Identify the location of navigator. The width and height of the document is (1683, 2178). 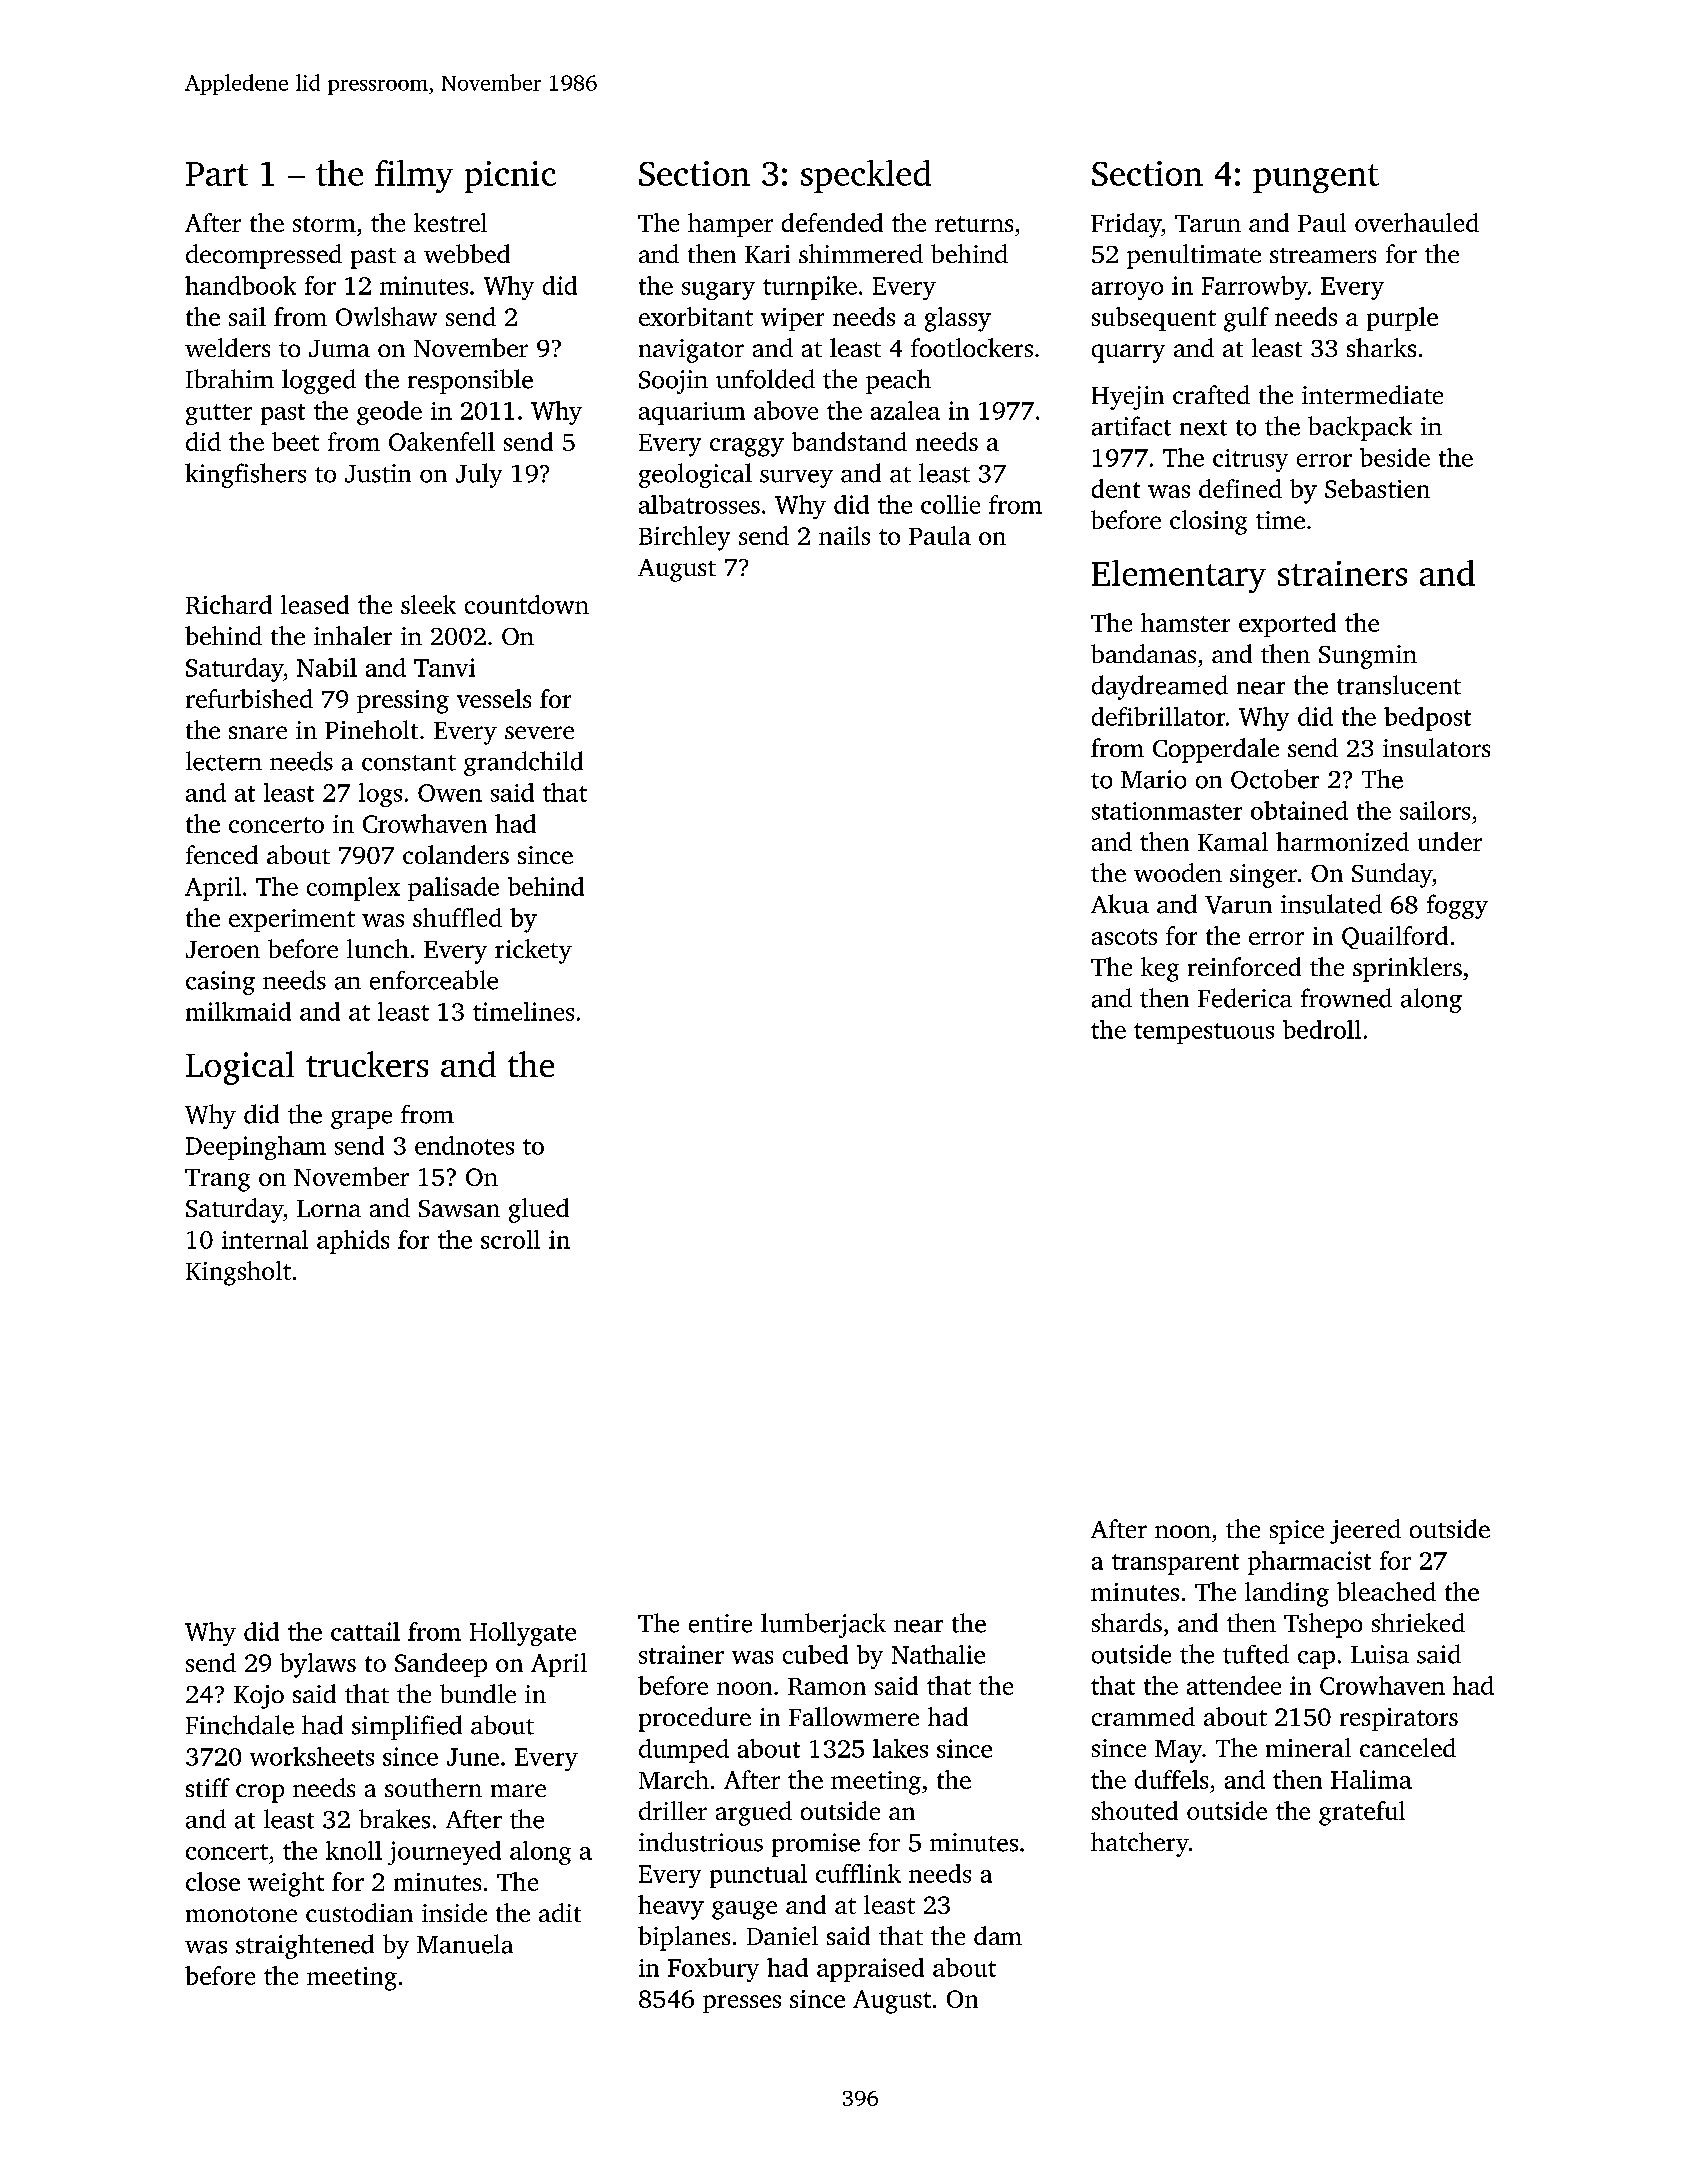
(691, 351).
